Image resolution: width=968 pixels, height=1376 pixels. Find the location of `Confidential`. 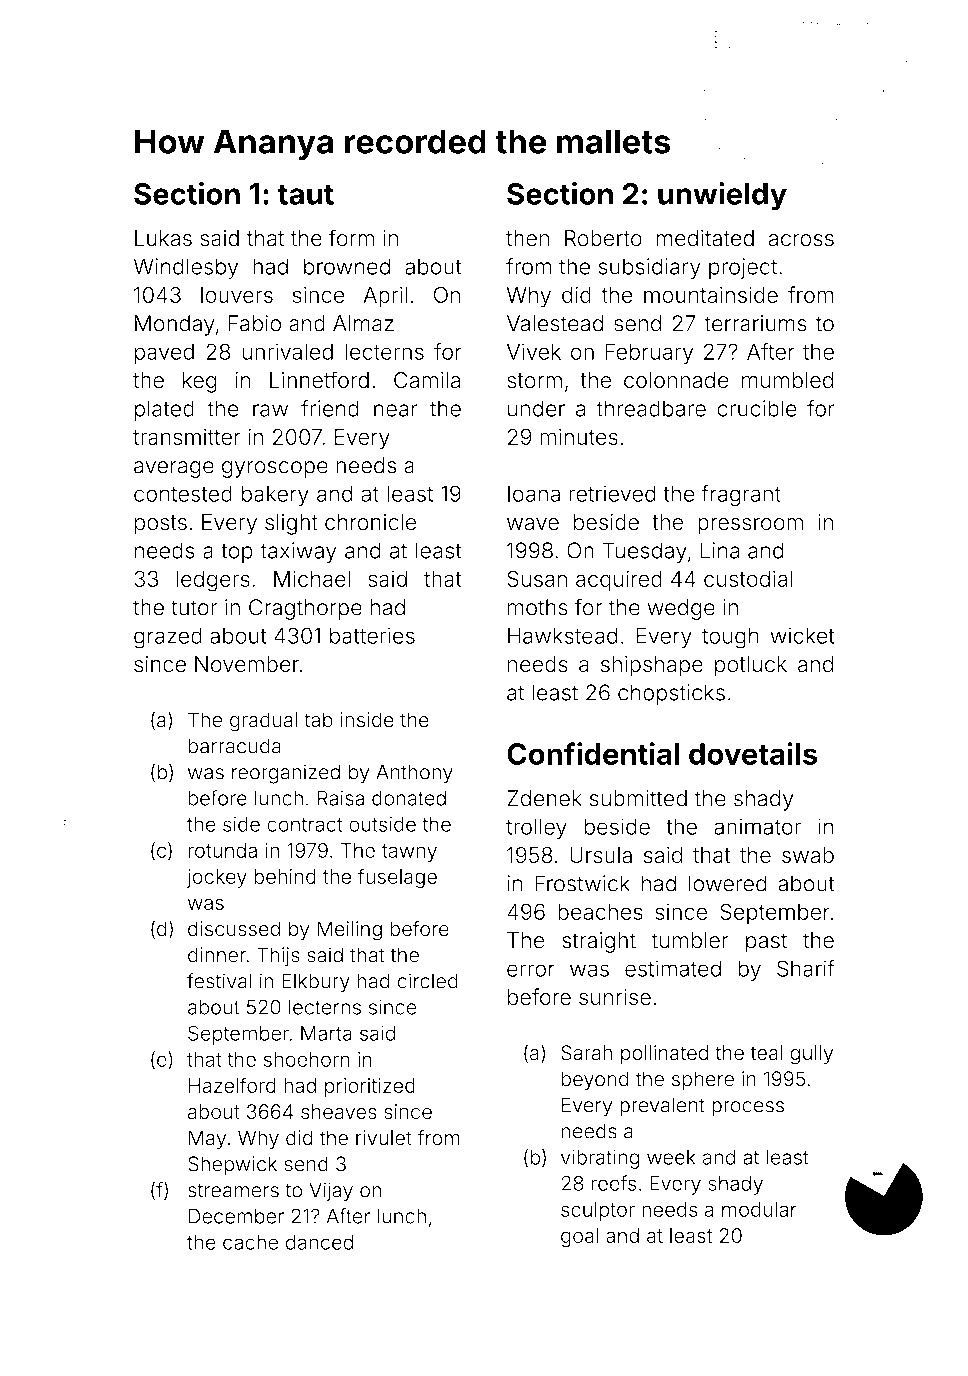

Confidential is located at coordinates (593, 753).
